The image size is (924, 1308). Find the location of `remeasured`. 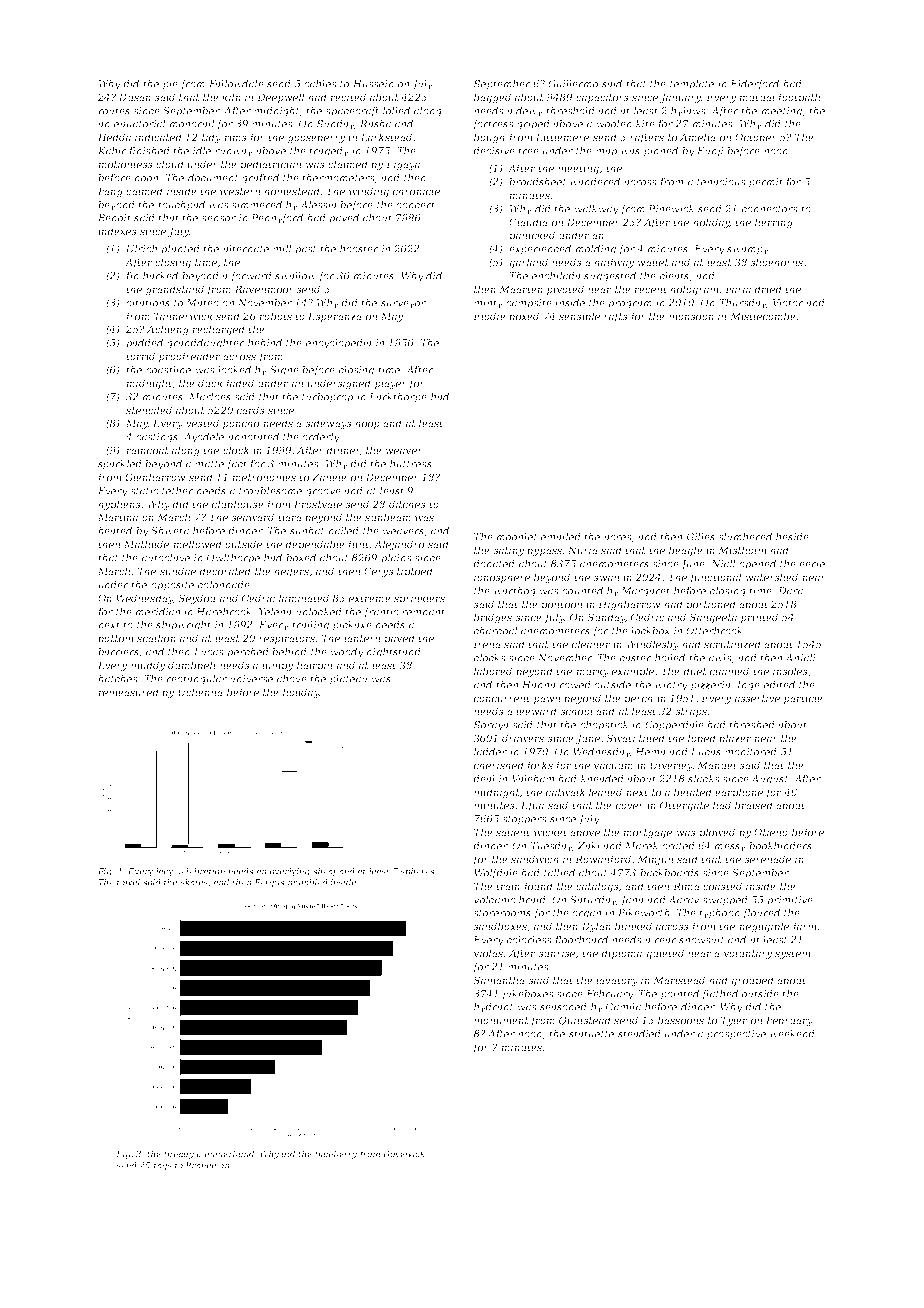

remeasured is located at coordinates (129, 692).
